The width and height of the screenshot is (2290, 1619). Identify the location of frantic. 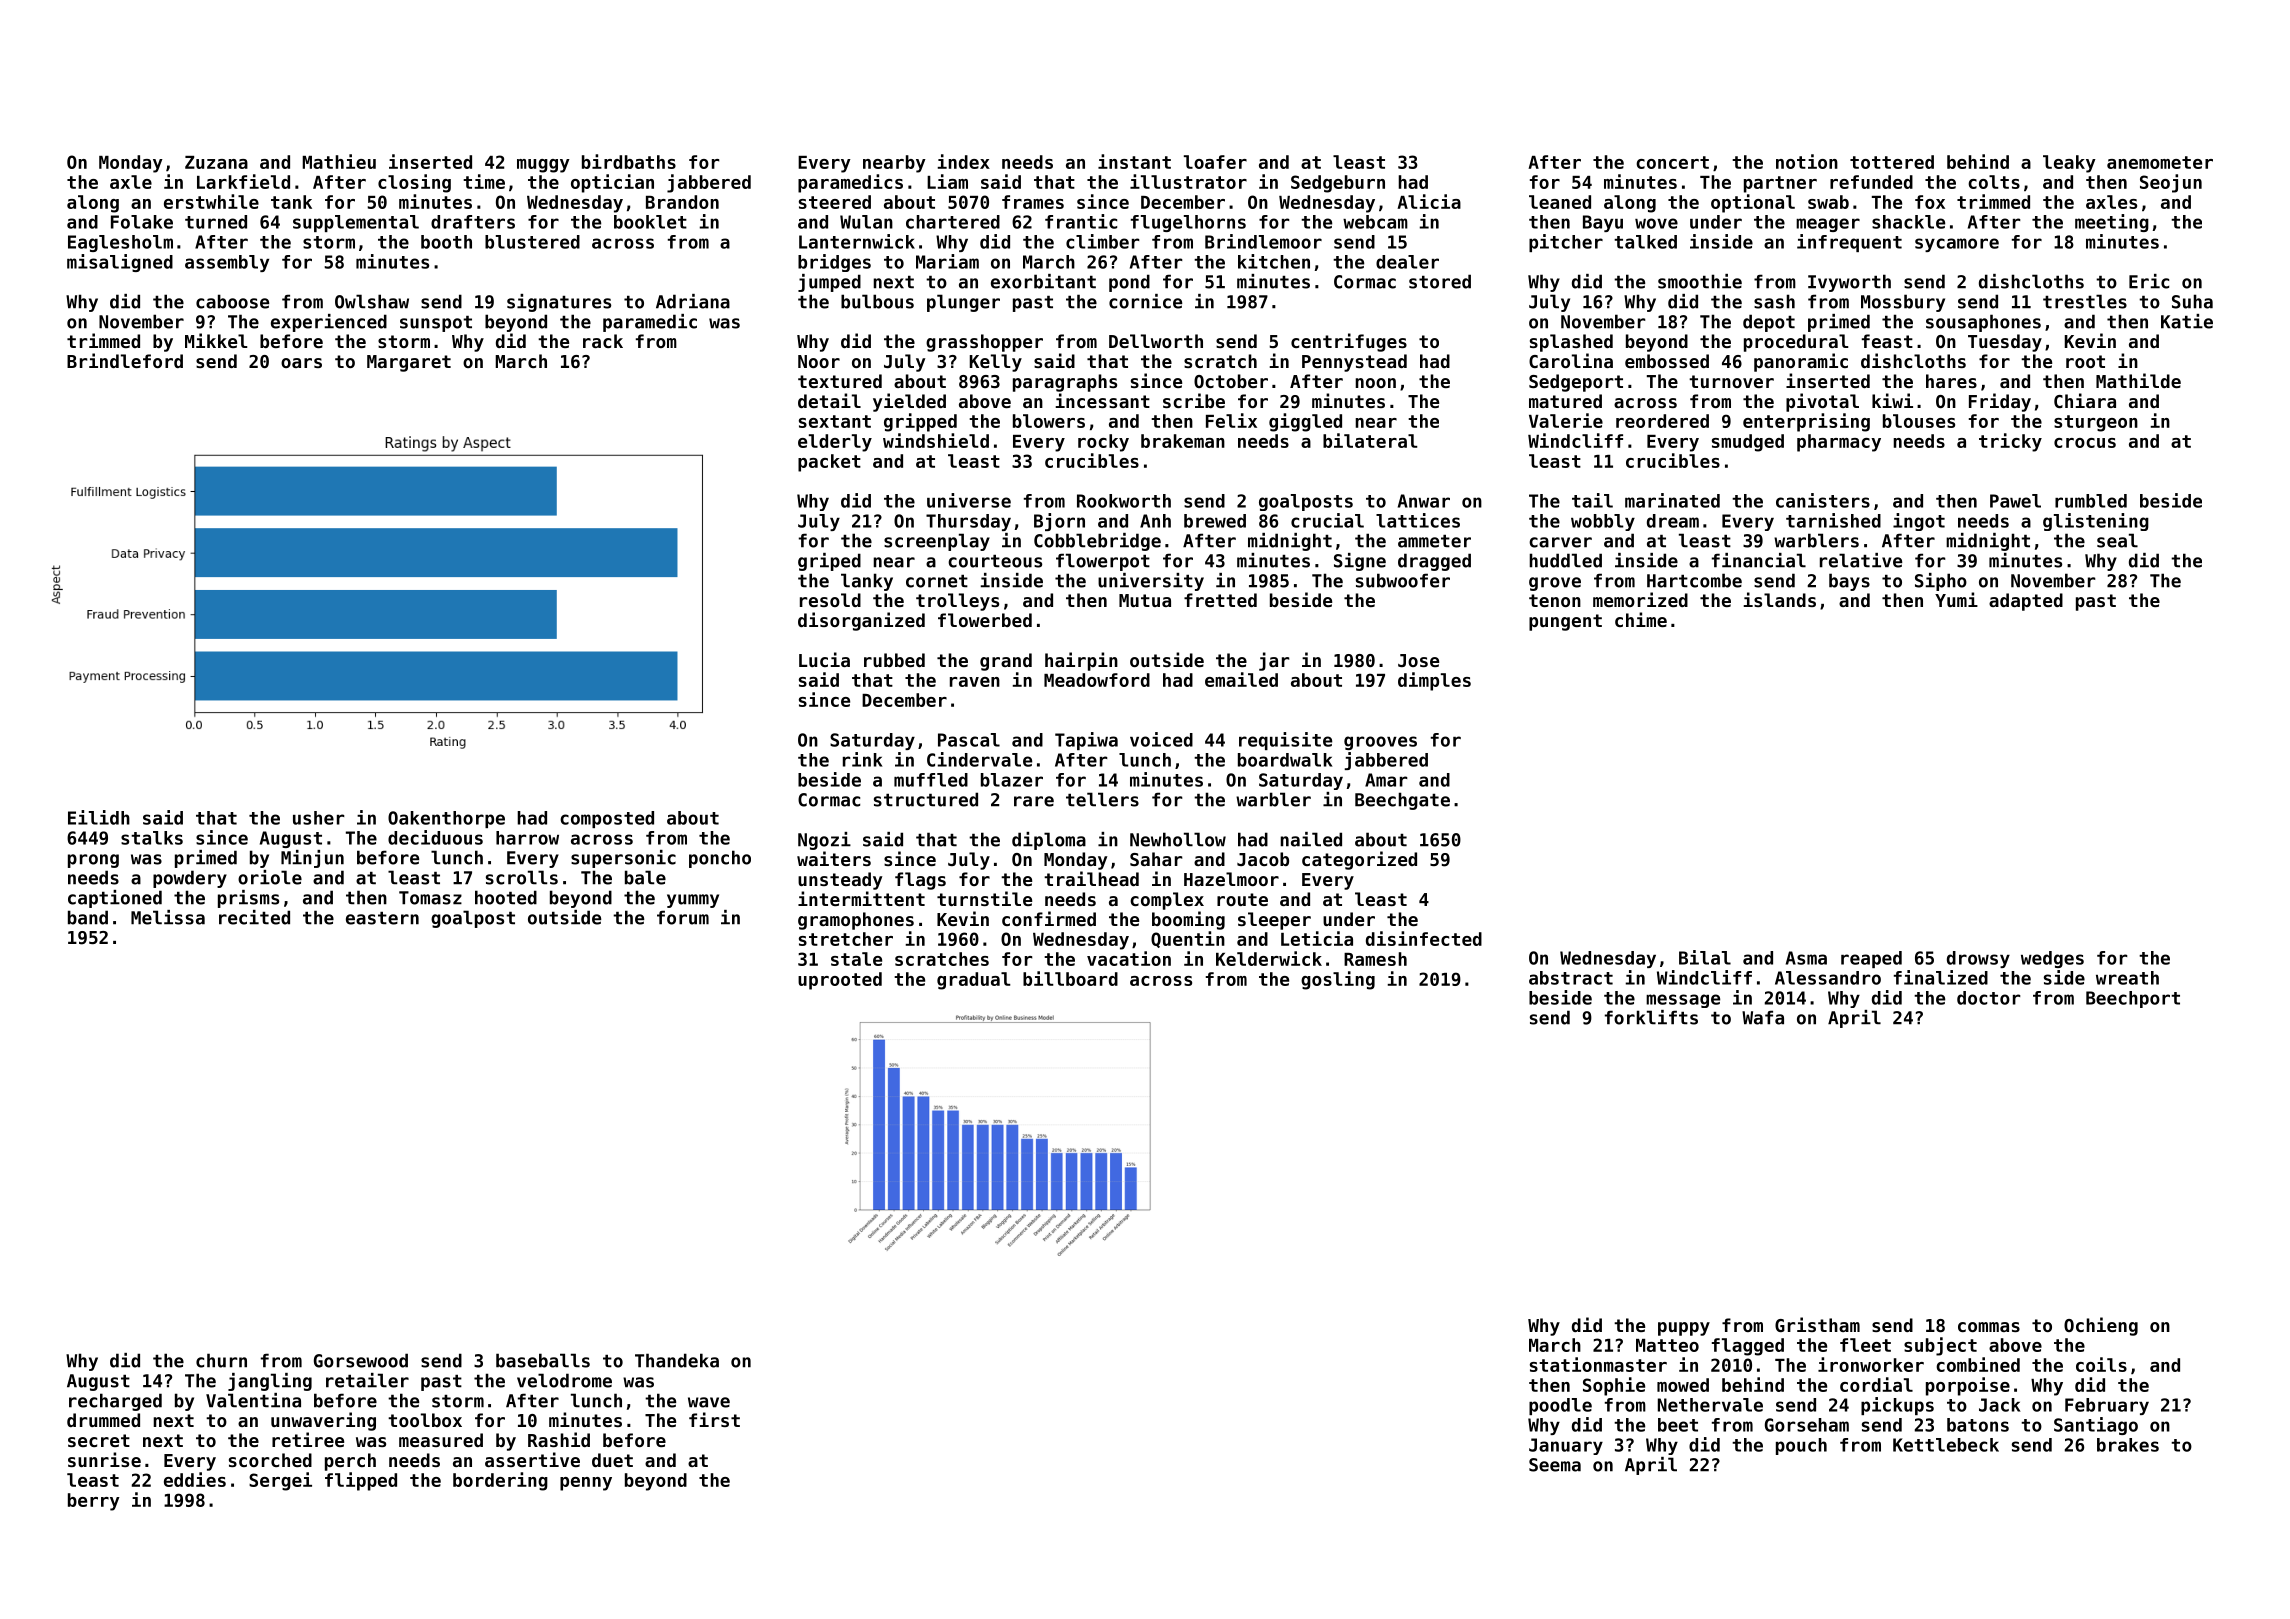
(1081, 221).
